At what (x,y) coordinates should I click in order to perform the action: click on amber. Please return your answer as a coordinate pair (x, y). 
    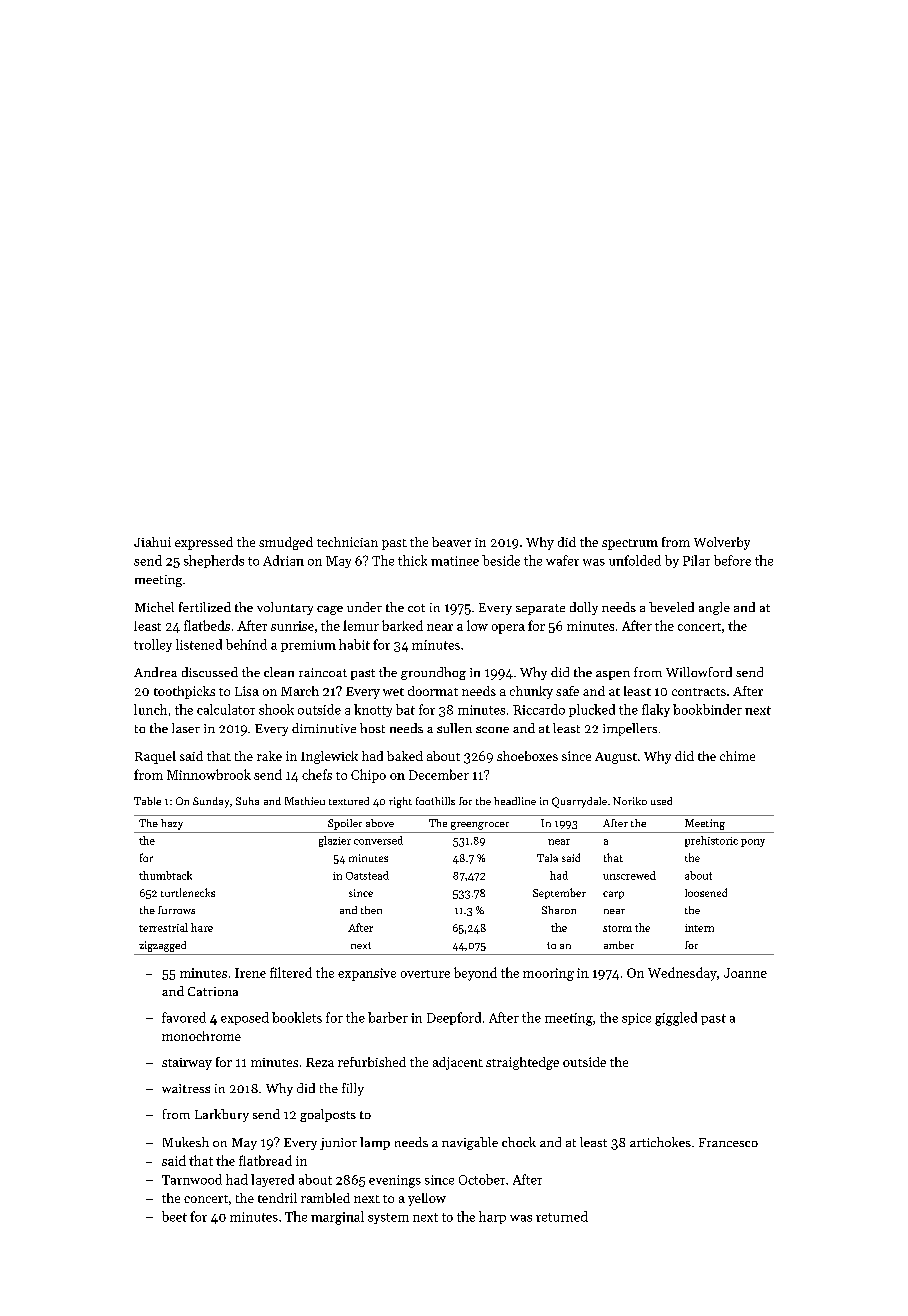
    Looking at the image, I should click on (619, 945).
